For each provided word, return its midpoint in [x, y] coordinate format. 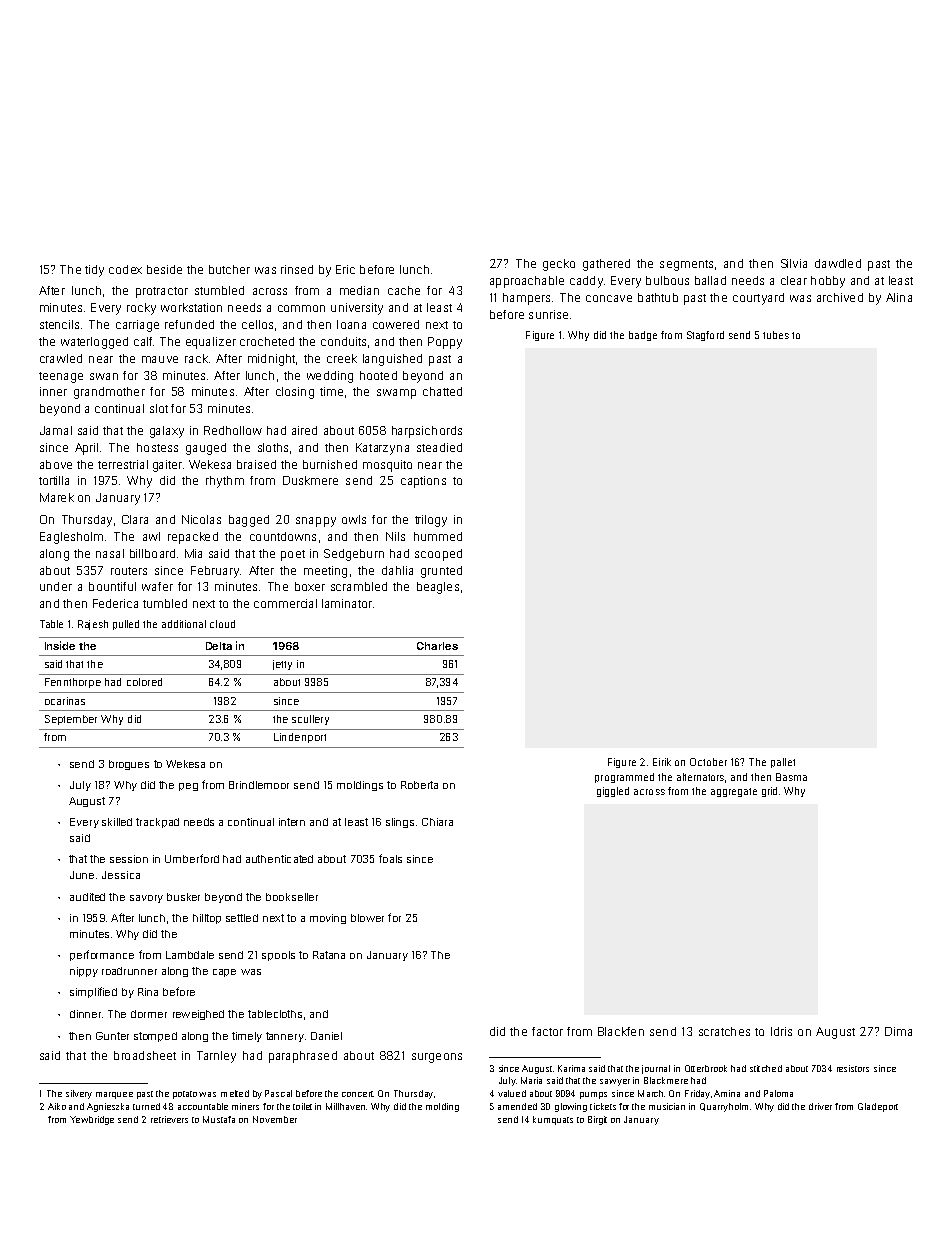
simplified [93, 992]
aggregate [734, 792]
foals [390, 858]
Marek [57, 497]
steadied [439, 447]
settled [242, 918]
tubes [776, 335]
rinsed [297, 269]
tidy [94, 271]
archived [840, 297]
